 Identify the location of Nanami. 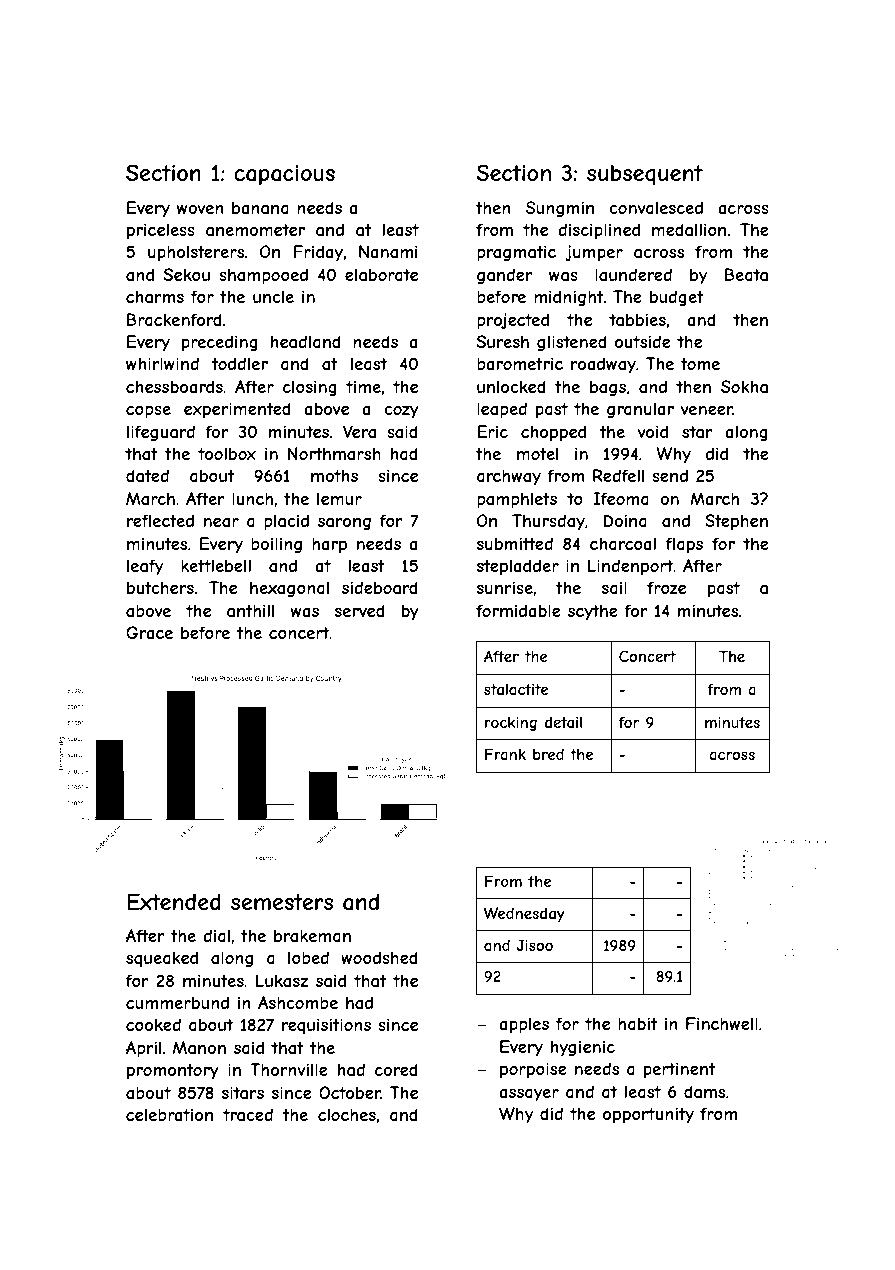
(388, 251).
